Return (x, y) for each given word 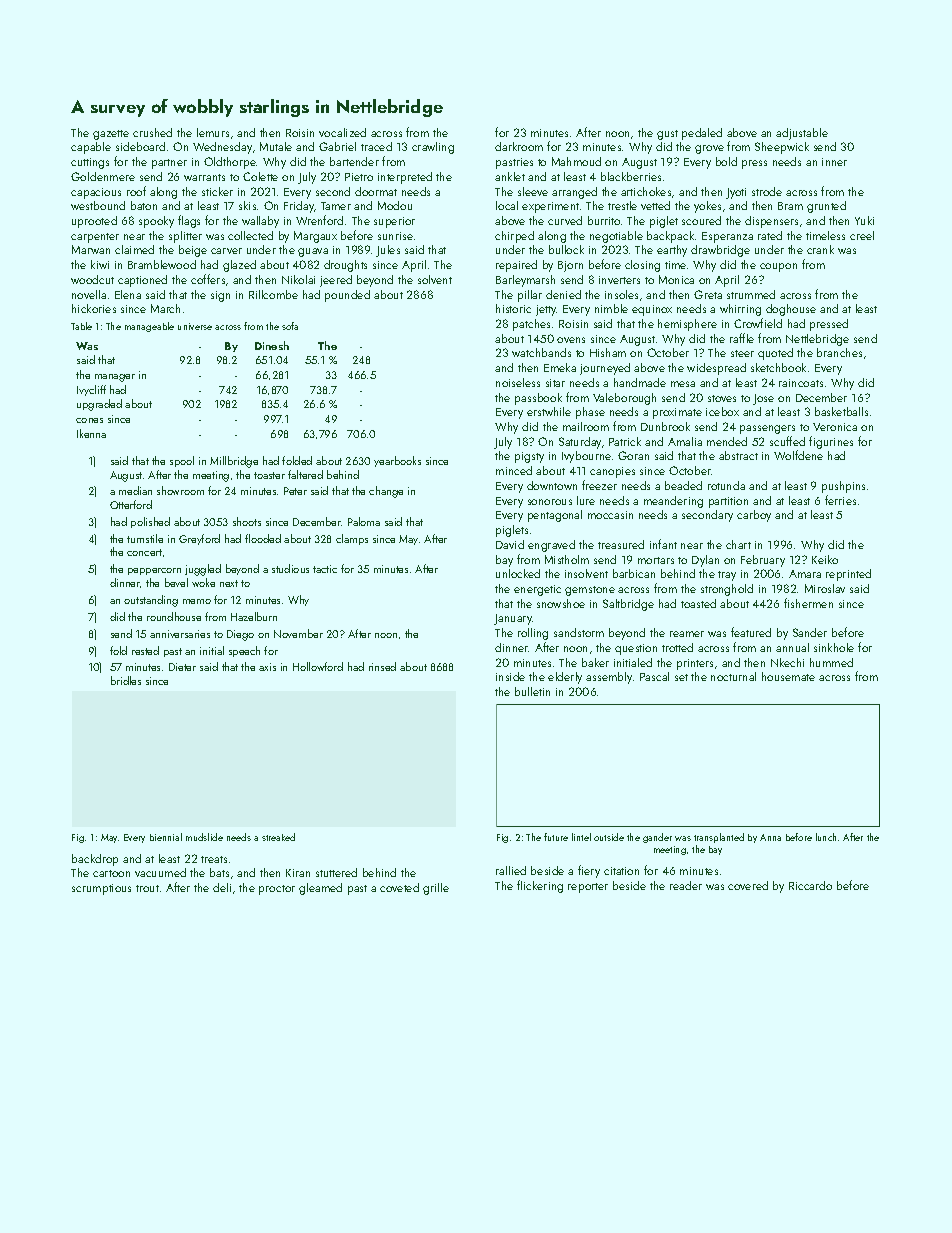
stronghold (727, 590)
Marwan (91, 249)
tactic (325, 569)
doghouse (791, 310)
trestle (622, 205)
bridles (126, 680)
